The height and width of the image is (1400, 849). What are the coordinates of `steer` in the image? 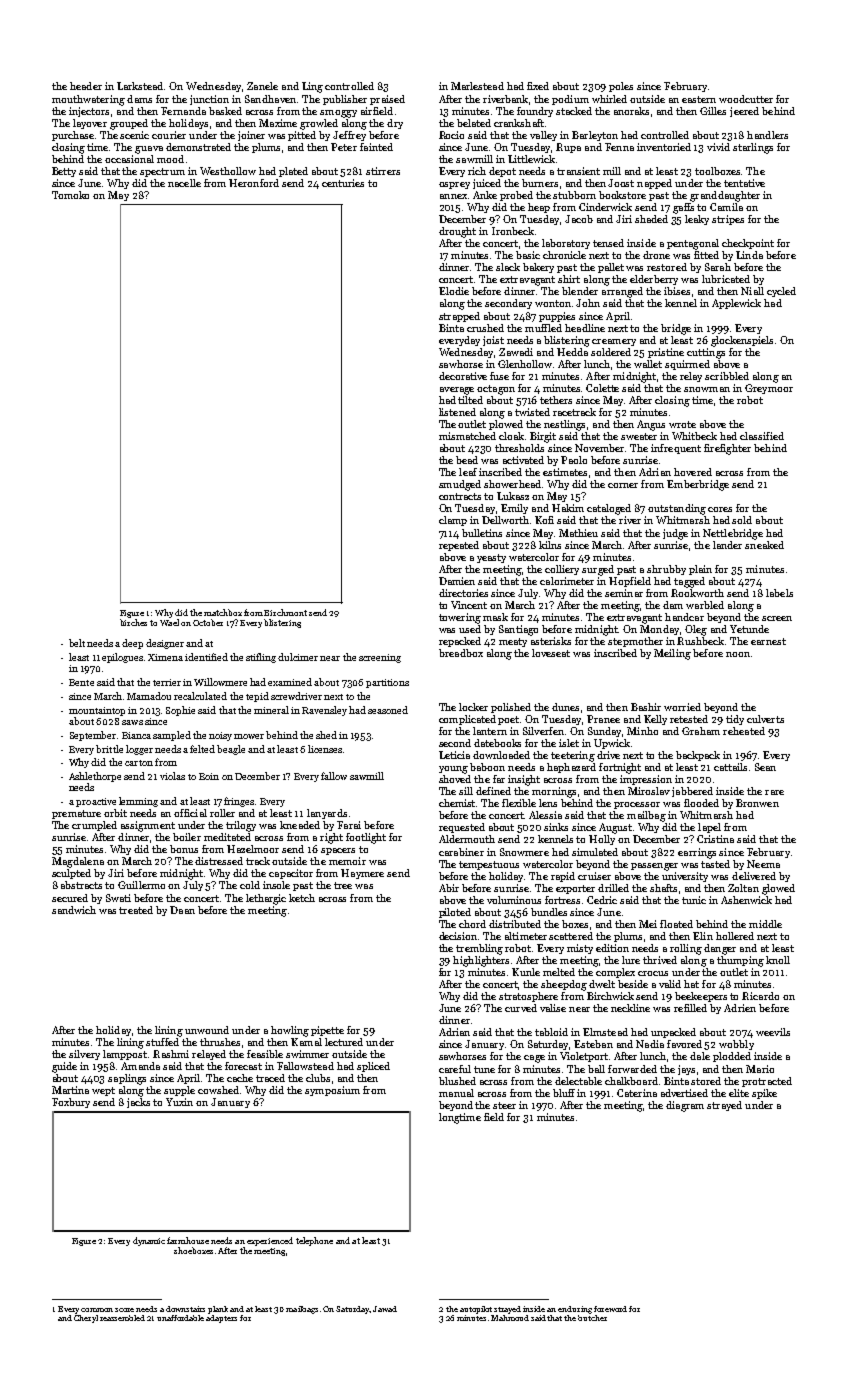 It's located at (504, 1105).
